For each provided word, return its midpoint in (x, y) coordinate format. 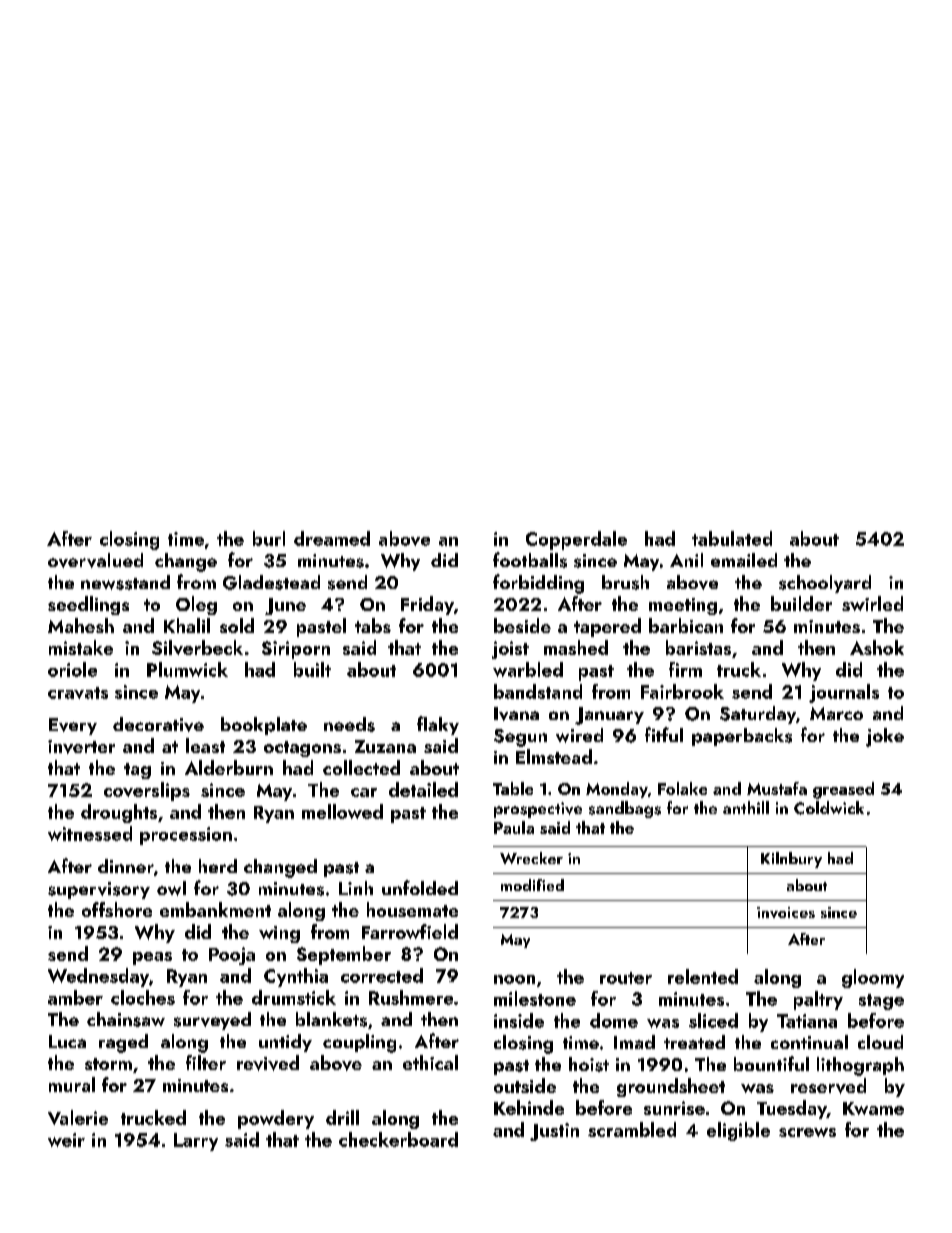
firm (685, 669)
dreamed (332, 538)
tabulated (732, 538)
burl (269, 538)
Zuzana (385, 746)
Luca (67, 1041)
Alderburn (229, 767)
